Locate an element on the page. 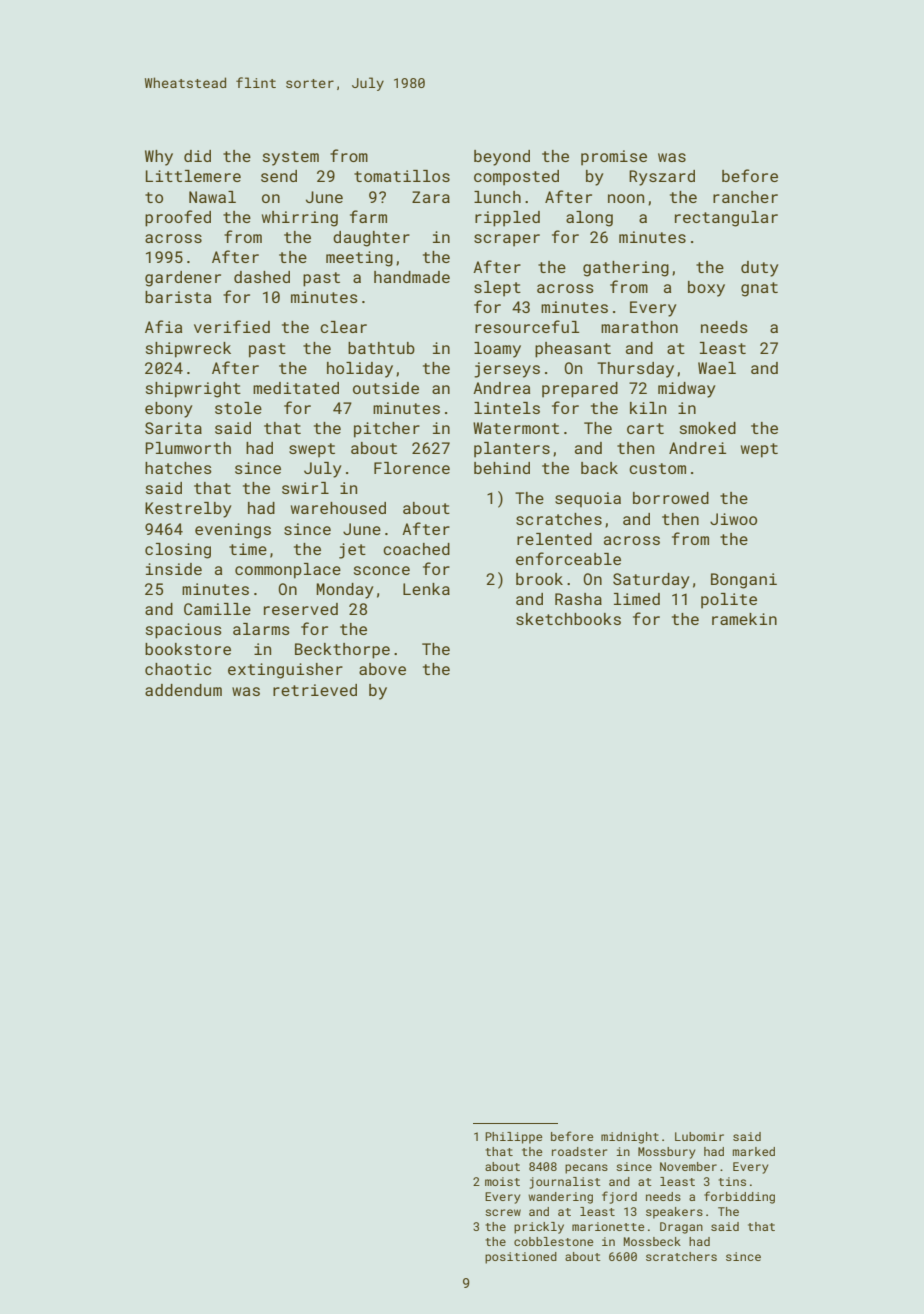  above is located at coordinates (382, 669).
